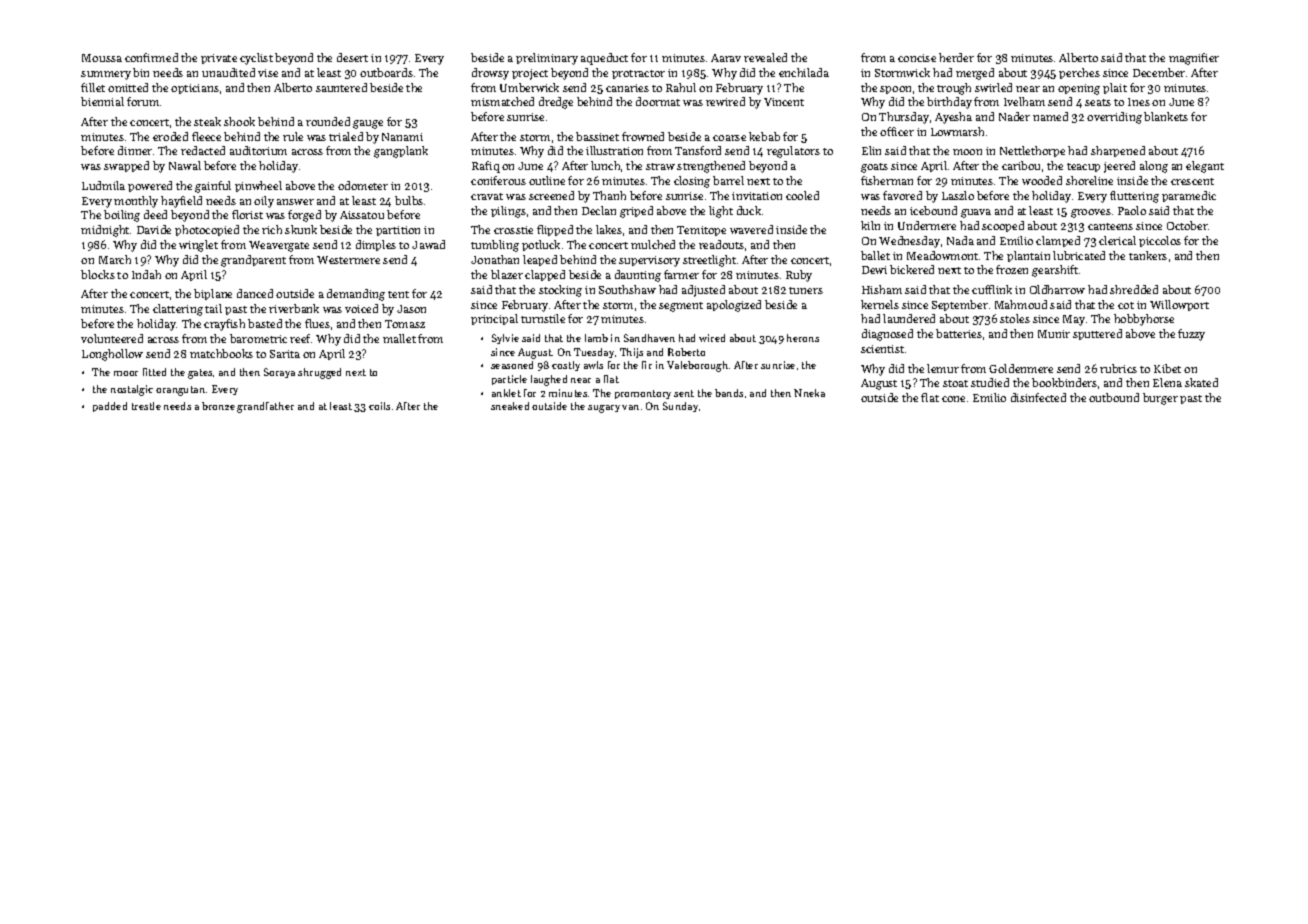 Image resolution: width=1308 pixels, height=924 pixels. What do you see at coordinates (1024, 101) in the page?
I see `Ivelham` at bounding box center [1024, 101].
